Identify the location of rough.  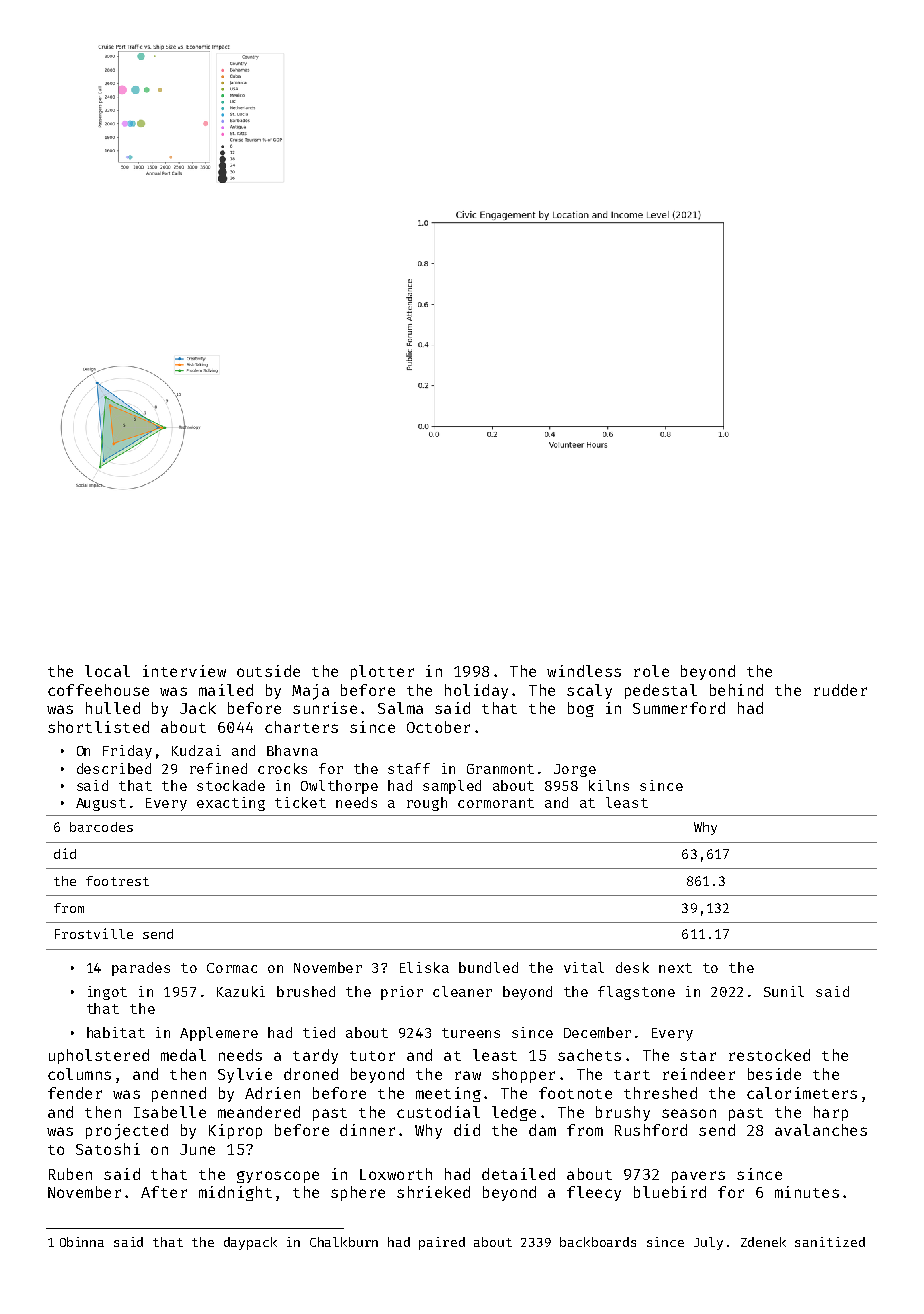
(427, 804).
